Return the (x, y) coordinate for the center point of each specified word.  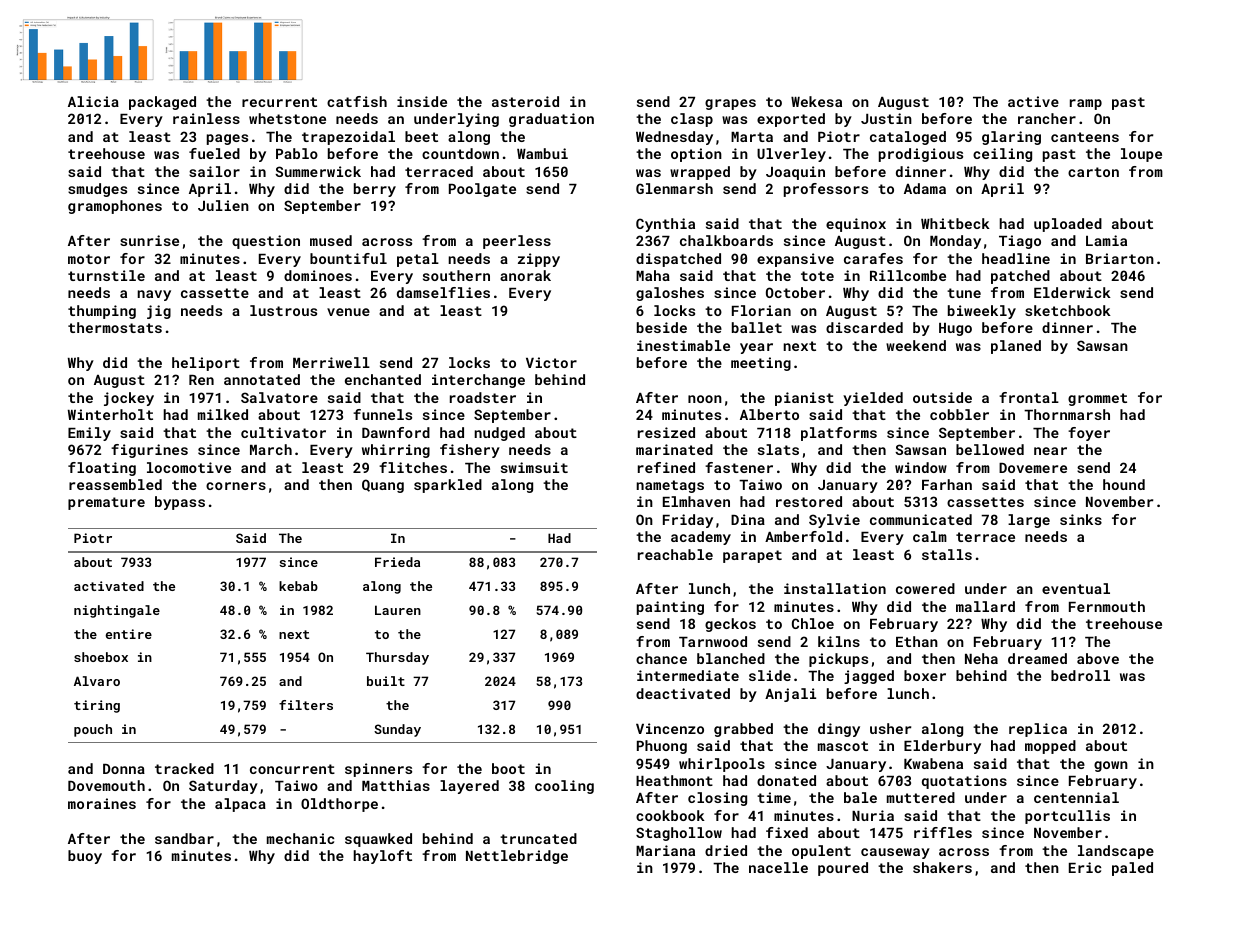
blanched (731, 658)
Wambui (542, 153)
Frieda (397, 562)
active (1033, 101)
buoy (85, 857)
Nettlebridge (517, 857)
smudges (97, 190)
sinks (1081, 519)
